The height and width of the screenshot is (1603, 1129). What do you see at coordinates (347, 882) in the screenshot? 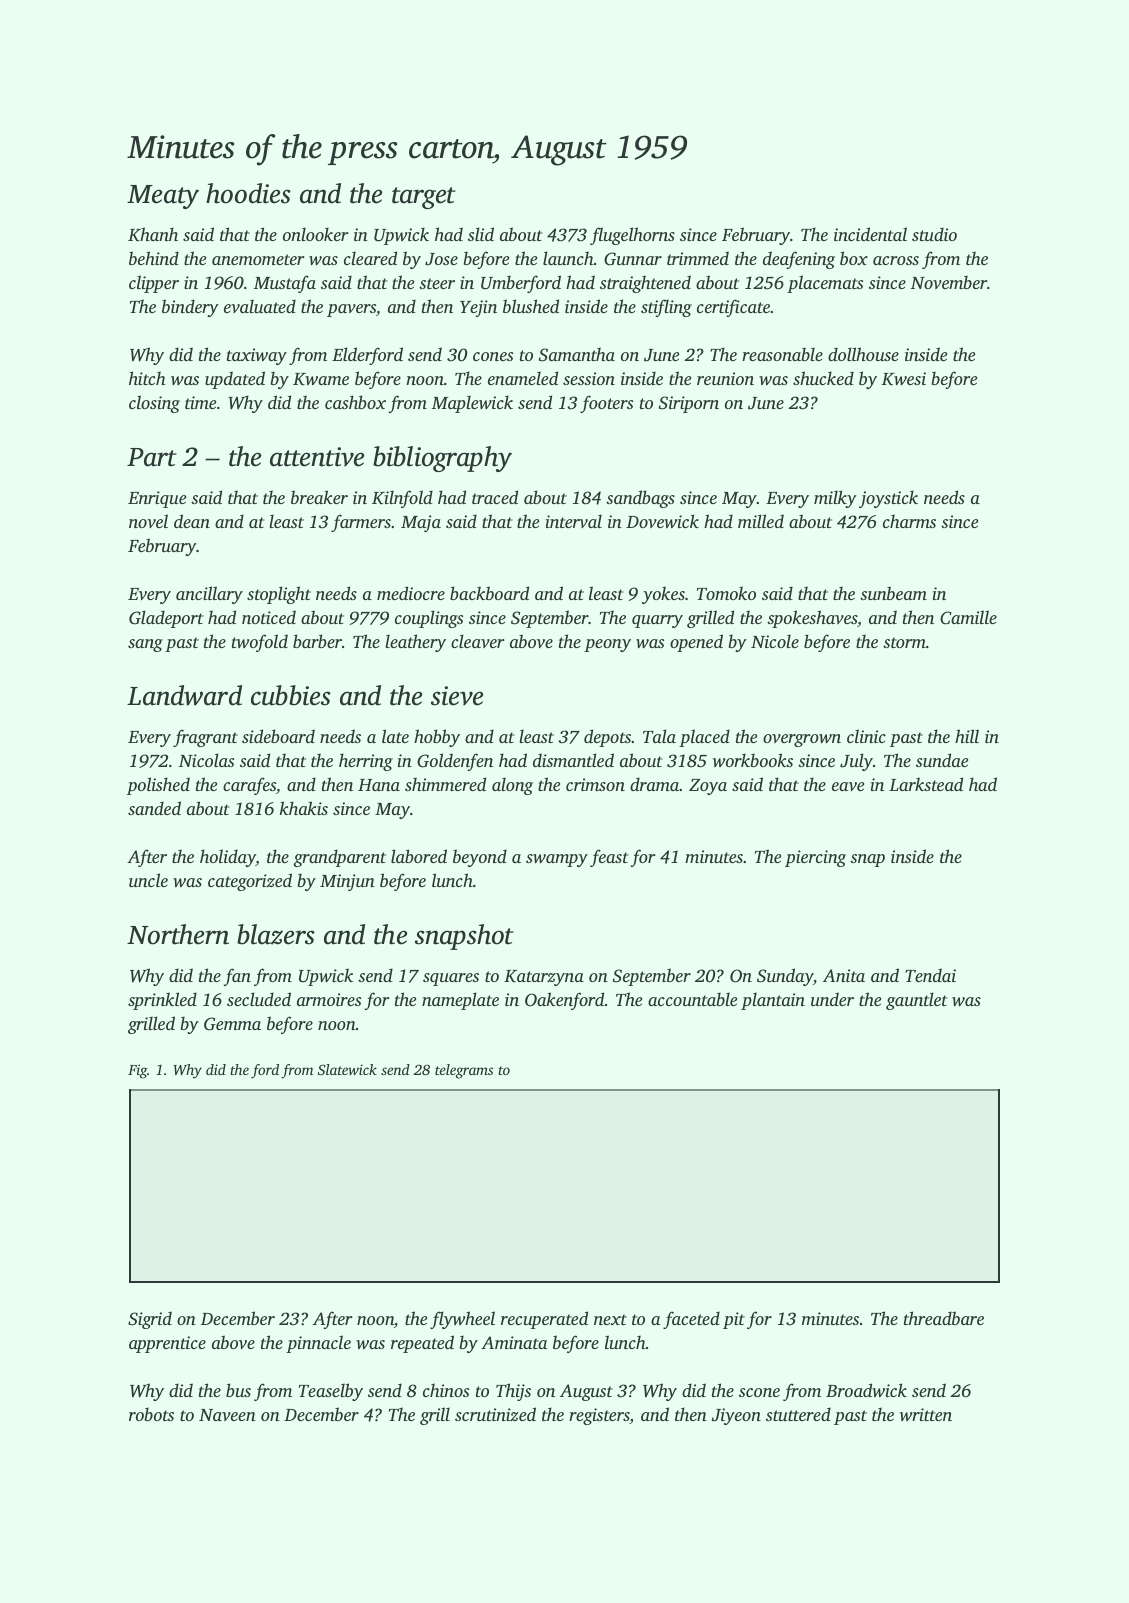
I see `Minjun` at bounding box center [347, 882].
